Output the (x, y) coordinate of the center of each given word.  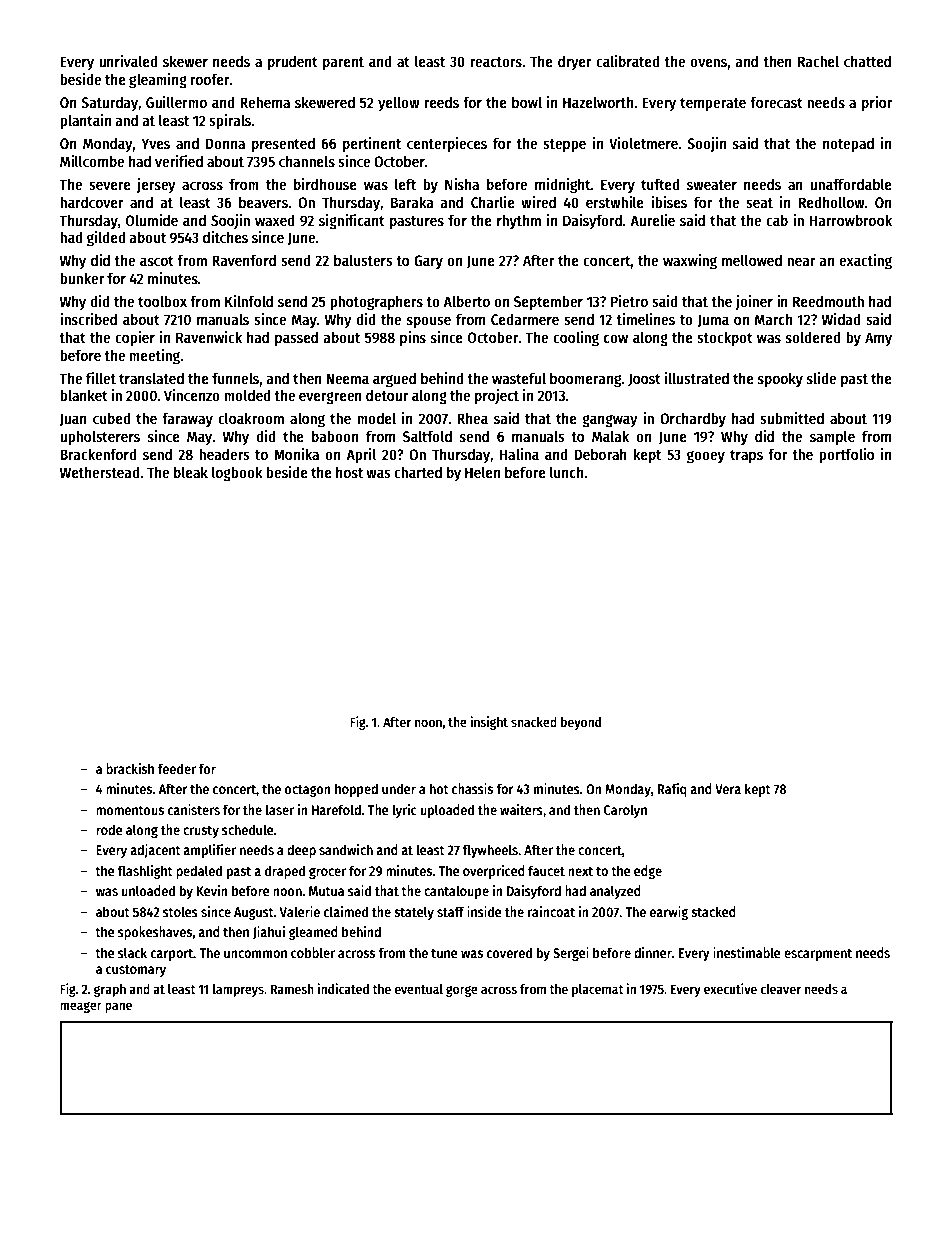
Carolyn (625, 811)
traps (746, 456)
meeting (154, 357)
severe (110, 185)
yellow (399, 103)
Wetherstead (100, 472)
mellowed (752, 260)
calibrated (628, 61)
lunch (566, 472)
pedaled (199, 872)
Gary (428, 262)
